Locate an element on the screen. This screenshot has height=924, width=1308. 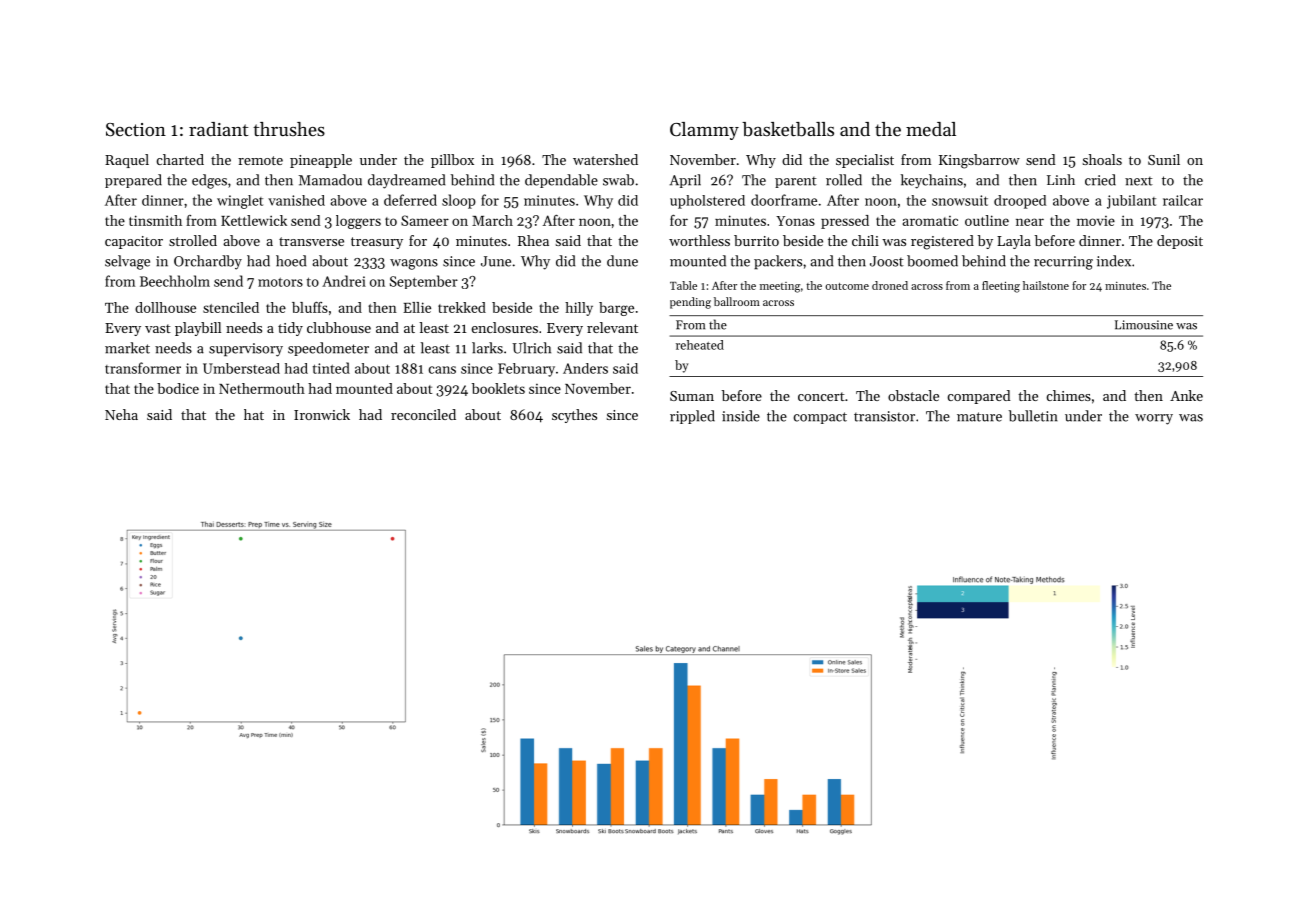
Sunil is located at coordinates (1164, 159).
